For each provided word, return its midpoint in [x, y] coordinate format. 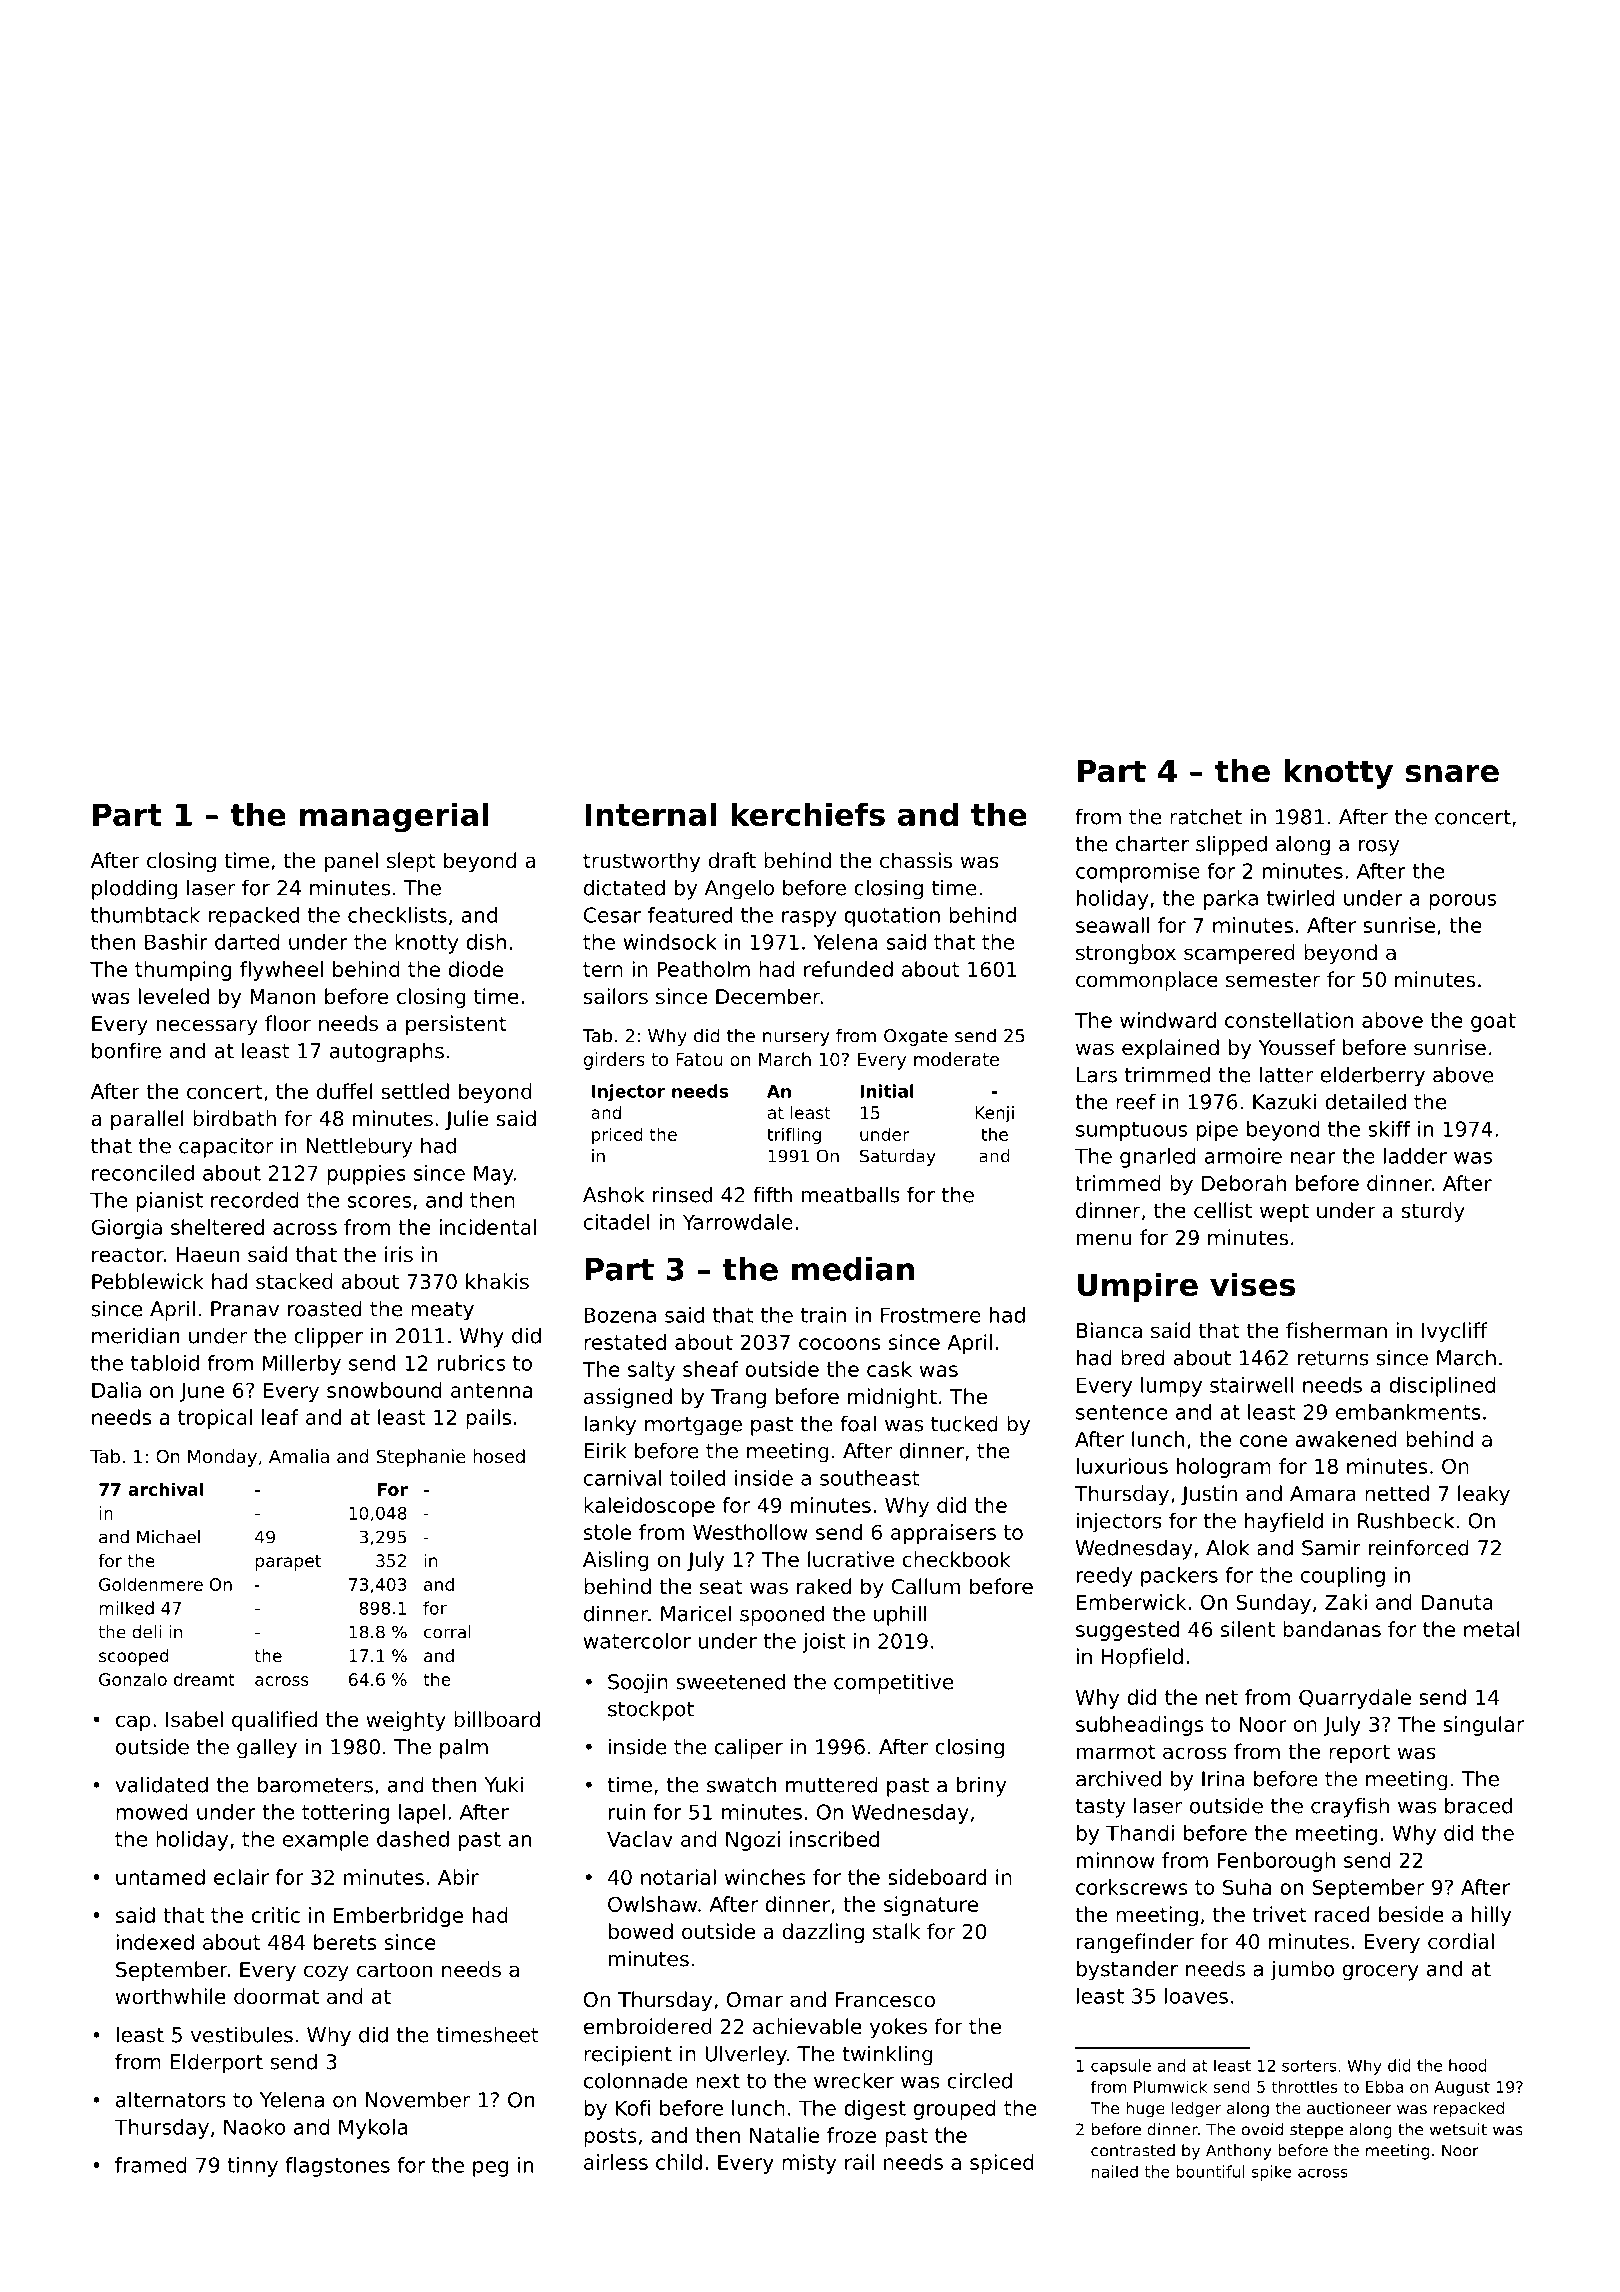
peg [490, 2169]
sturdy [1433, 1212]
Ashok [613, 1194]
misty [809, 2164]
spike [1272, 2173]
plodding [134, 889]
